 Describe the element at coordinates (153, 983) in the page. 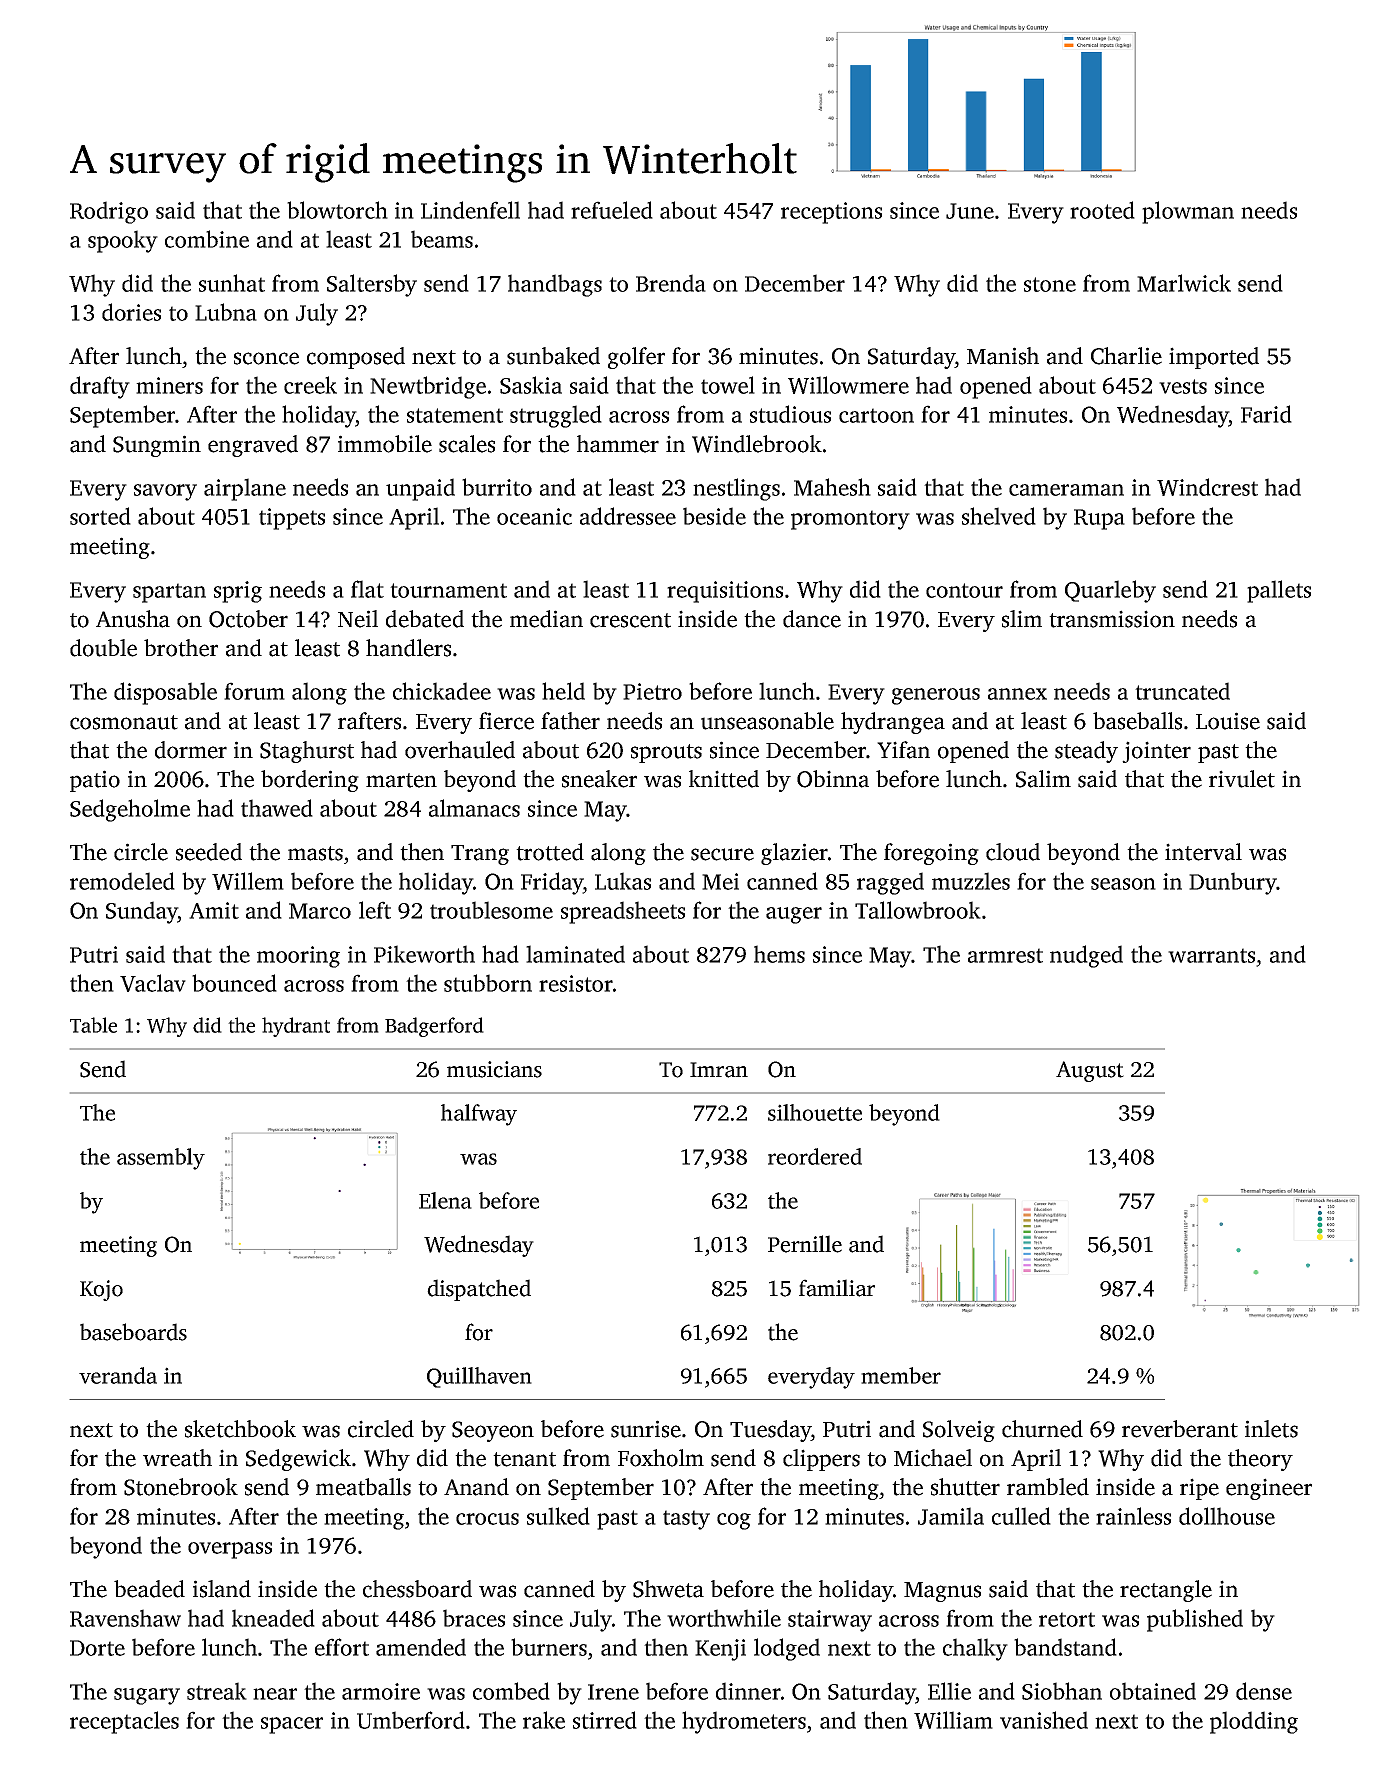

I see `Vaclav` at that location.
